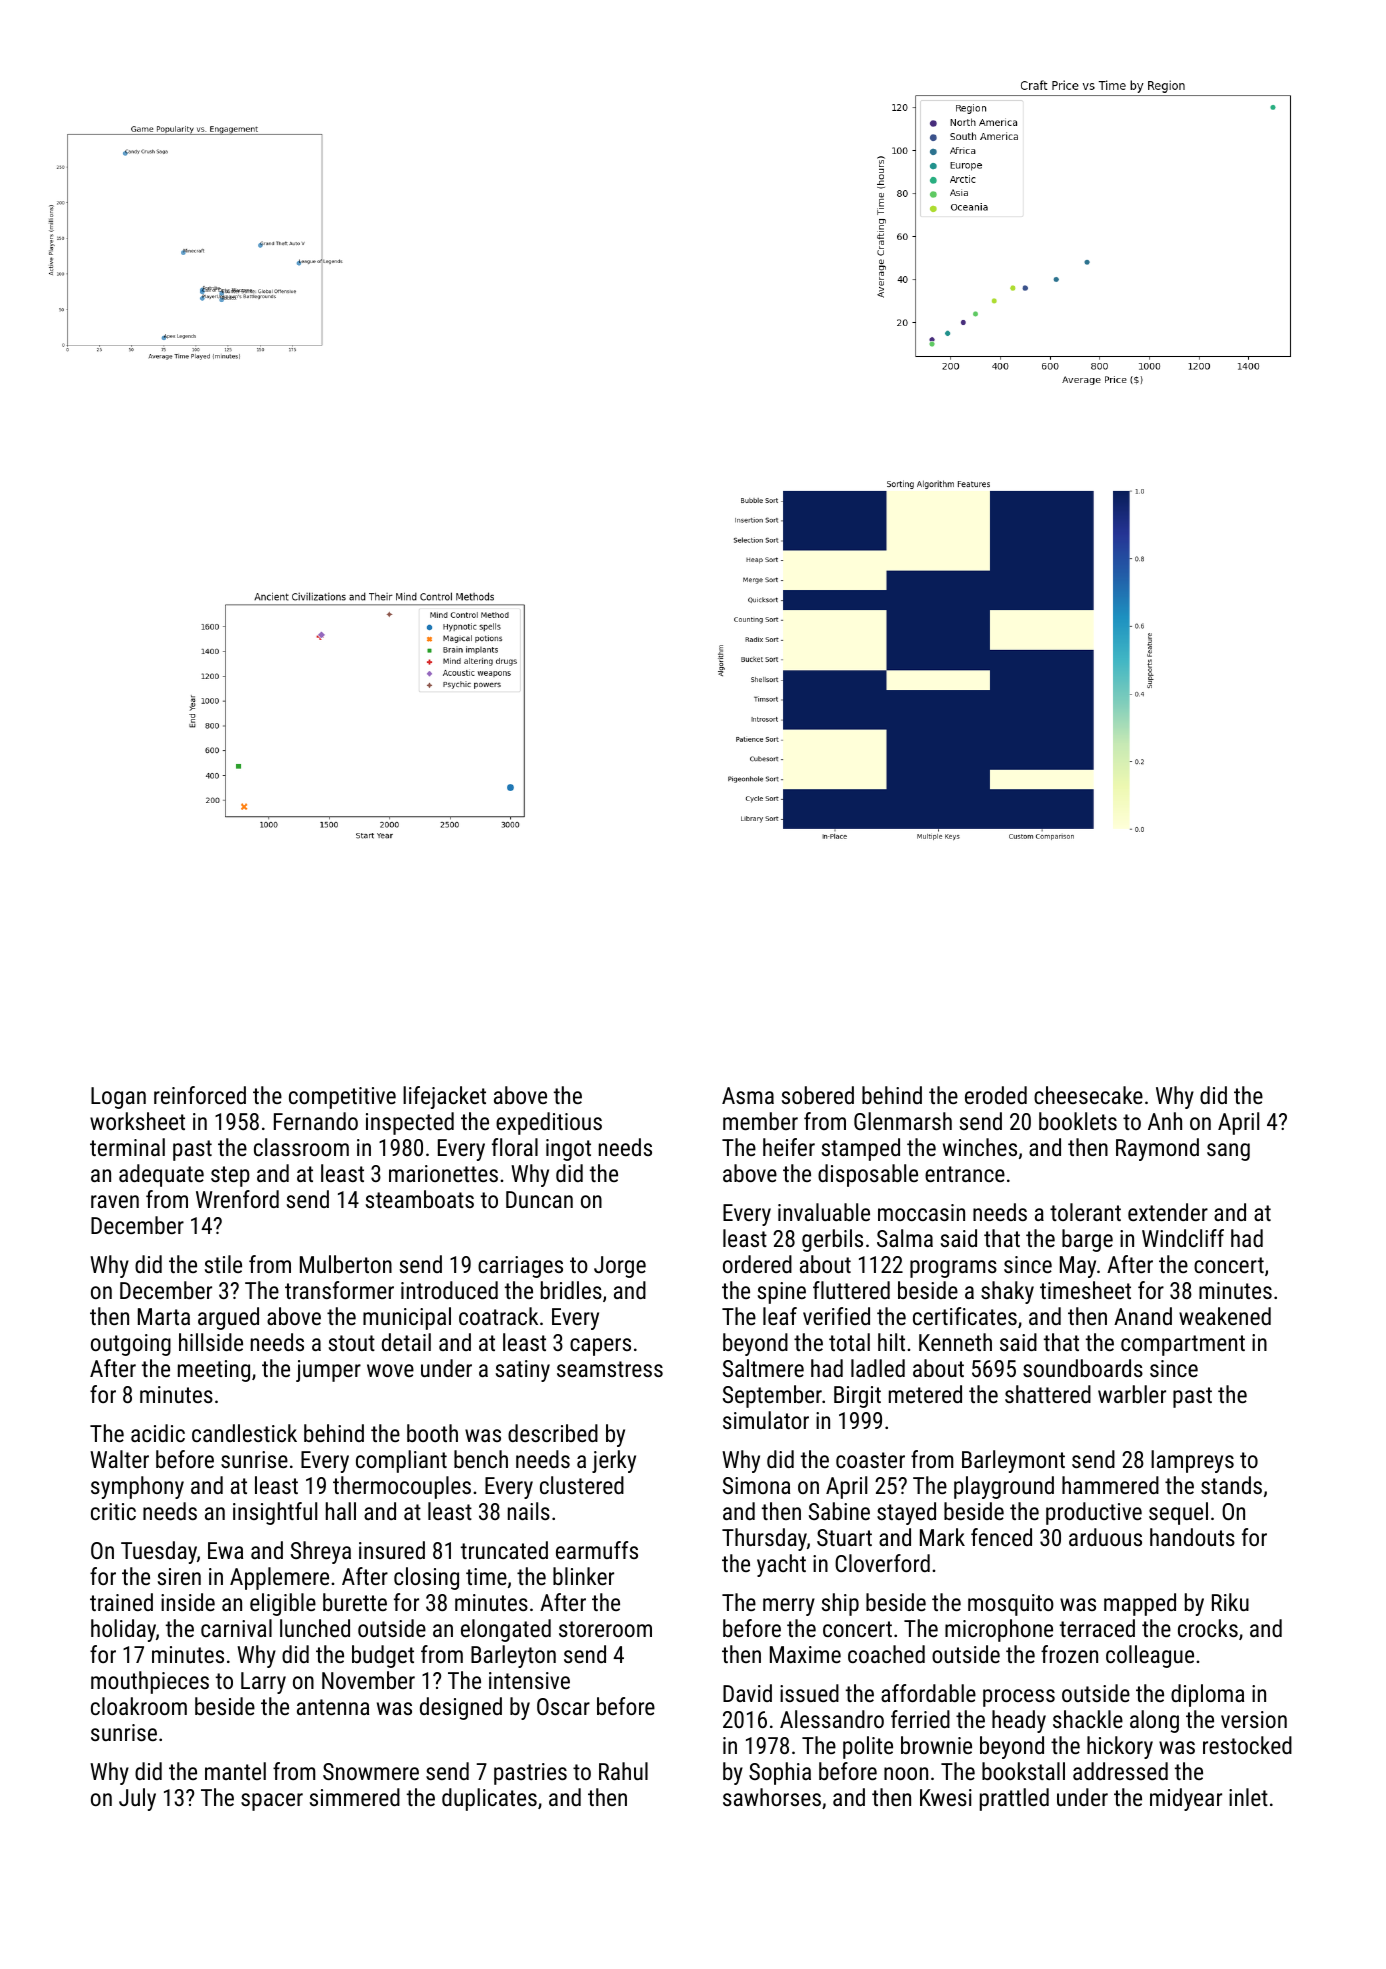  I want to click on intensive, so click(529, 1680).
